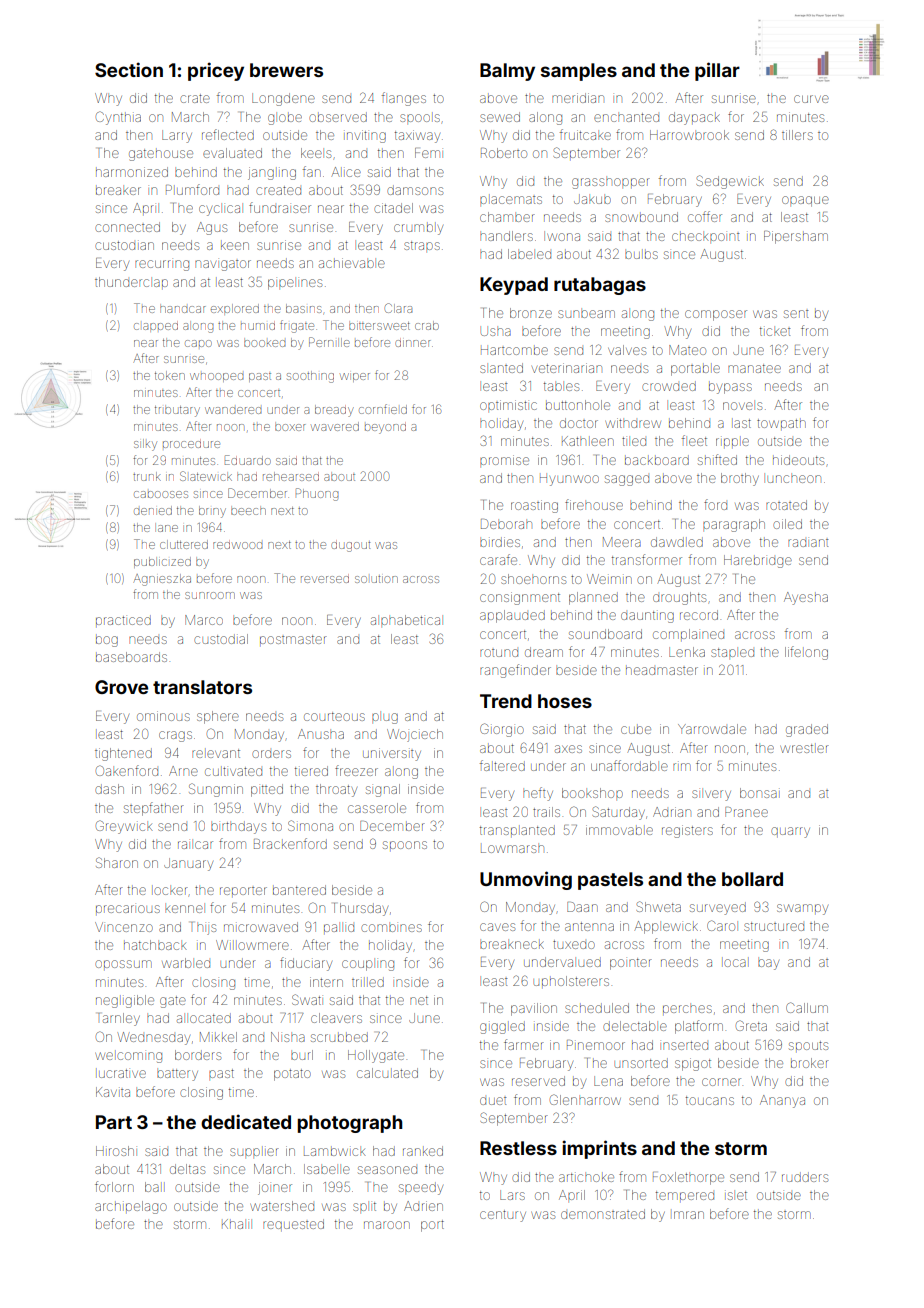  Describe the element at coordinates (658, 906) in the screenshot. I see `Shweta` at that location.
